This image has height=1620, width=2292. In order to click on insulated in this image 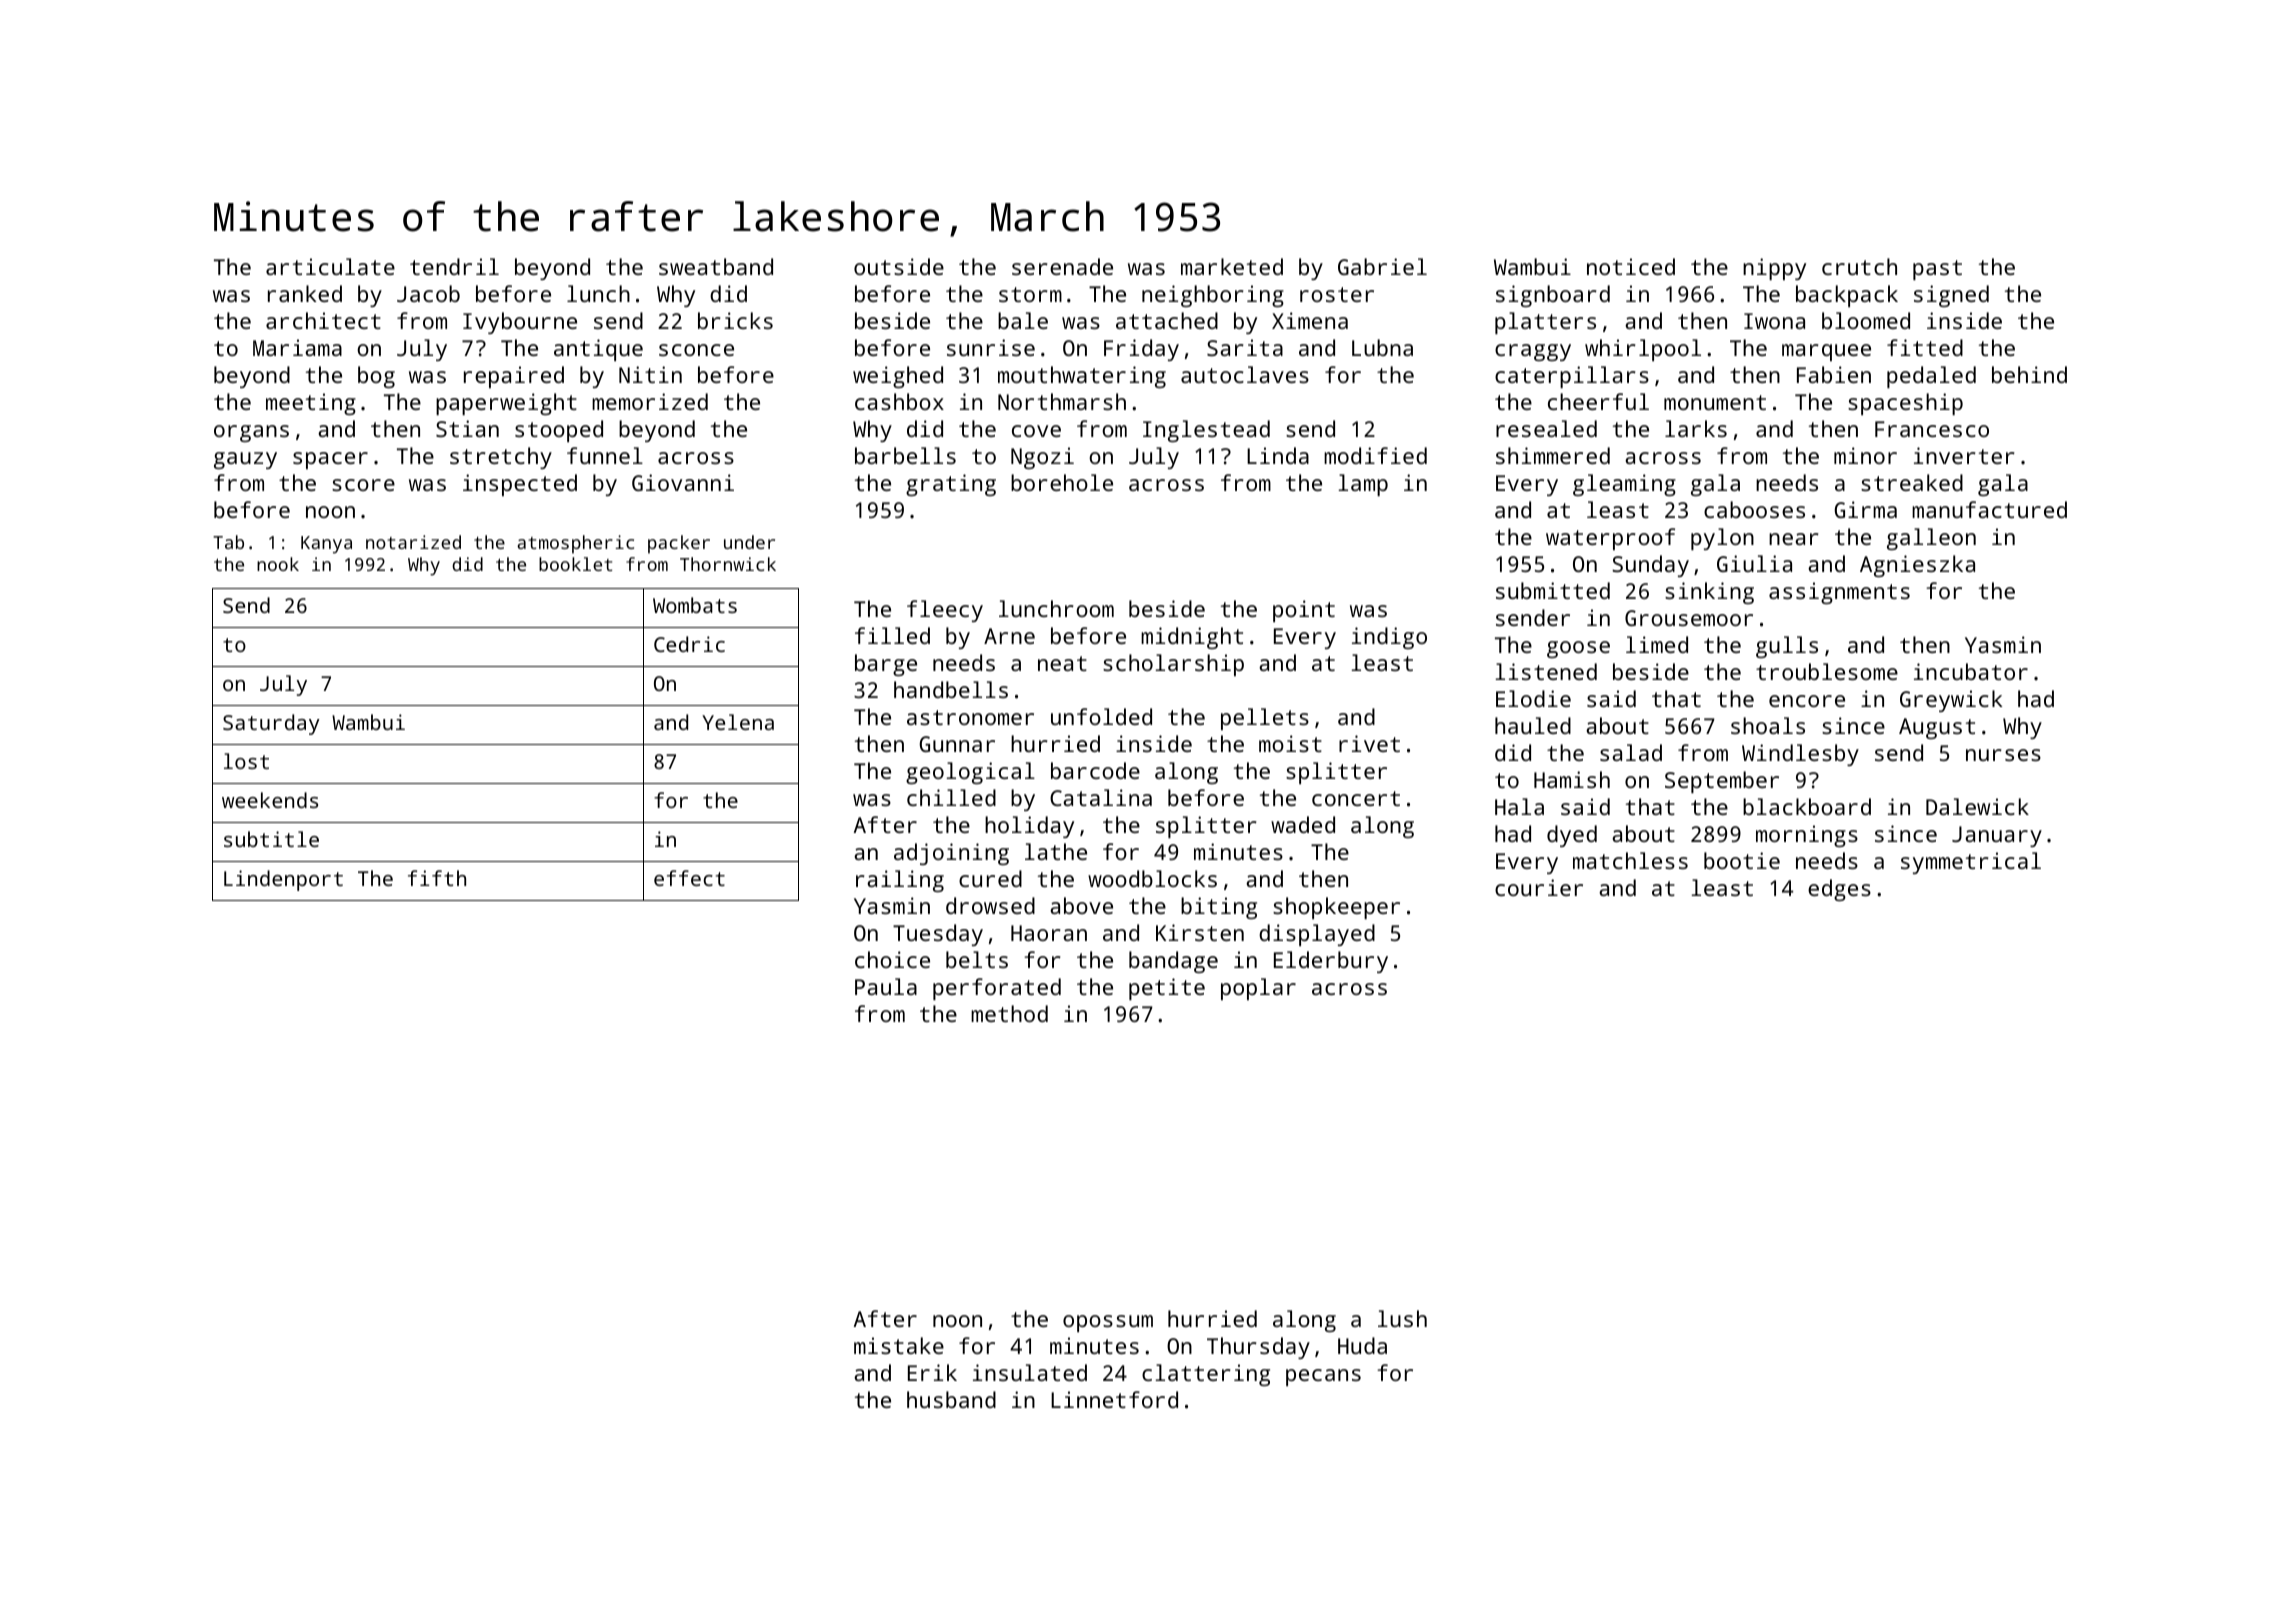, I will do `click(1030, 1372)`.
